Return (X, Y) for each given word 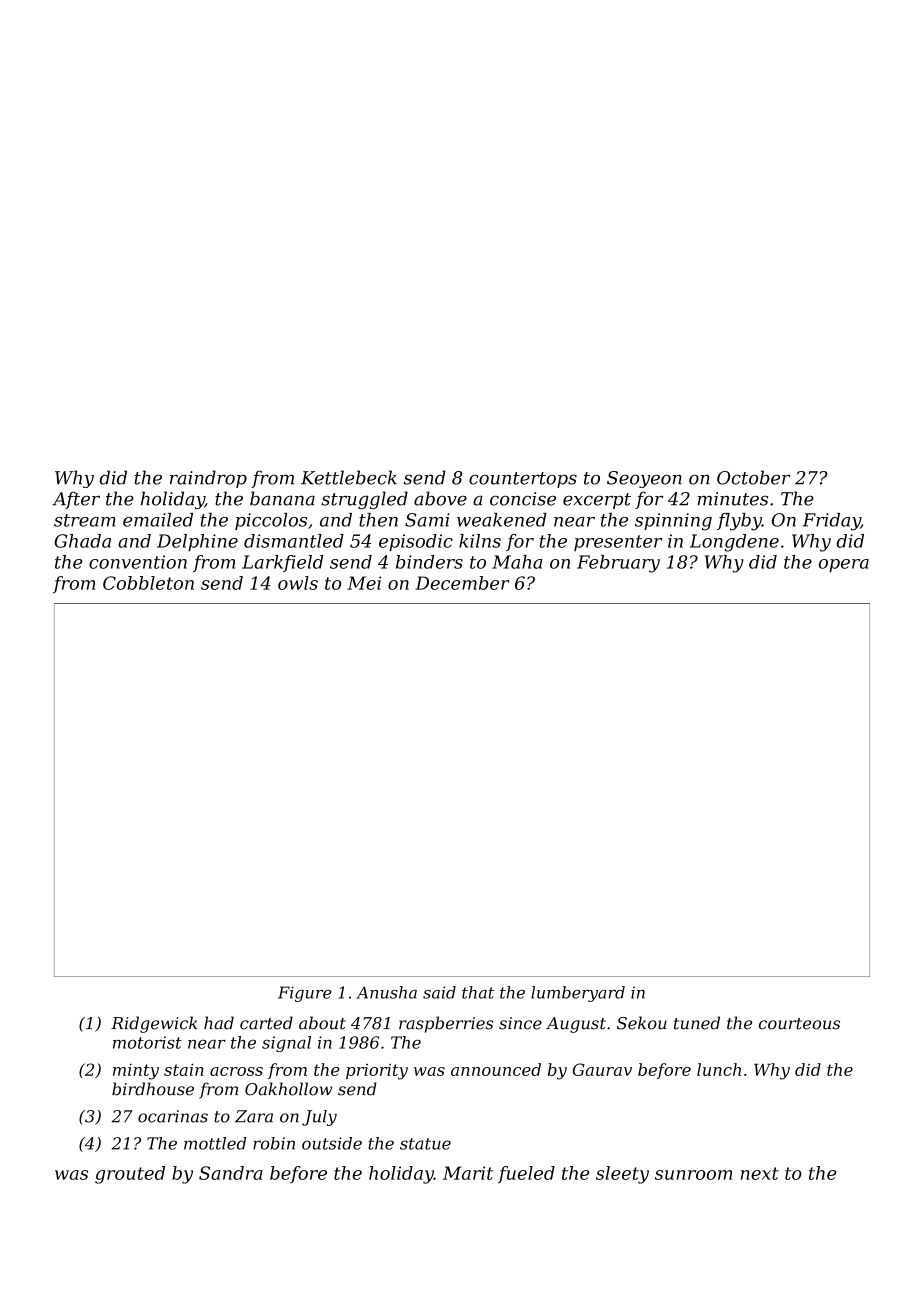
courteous (799, 1024)
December (462, 583)
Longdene (734, 543)
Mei (364, 583)
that (478, 992)
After (76, 500)
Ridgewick (154, 1024)
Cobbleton (148, 583)
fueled (526, 1175)
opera (844, 565)
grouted (130, 1175)
